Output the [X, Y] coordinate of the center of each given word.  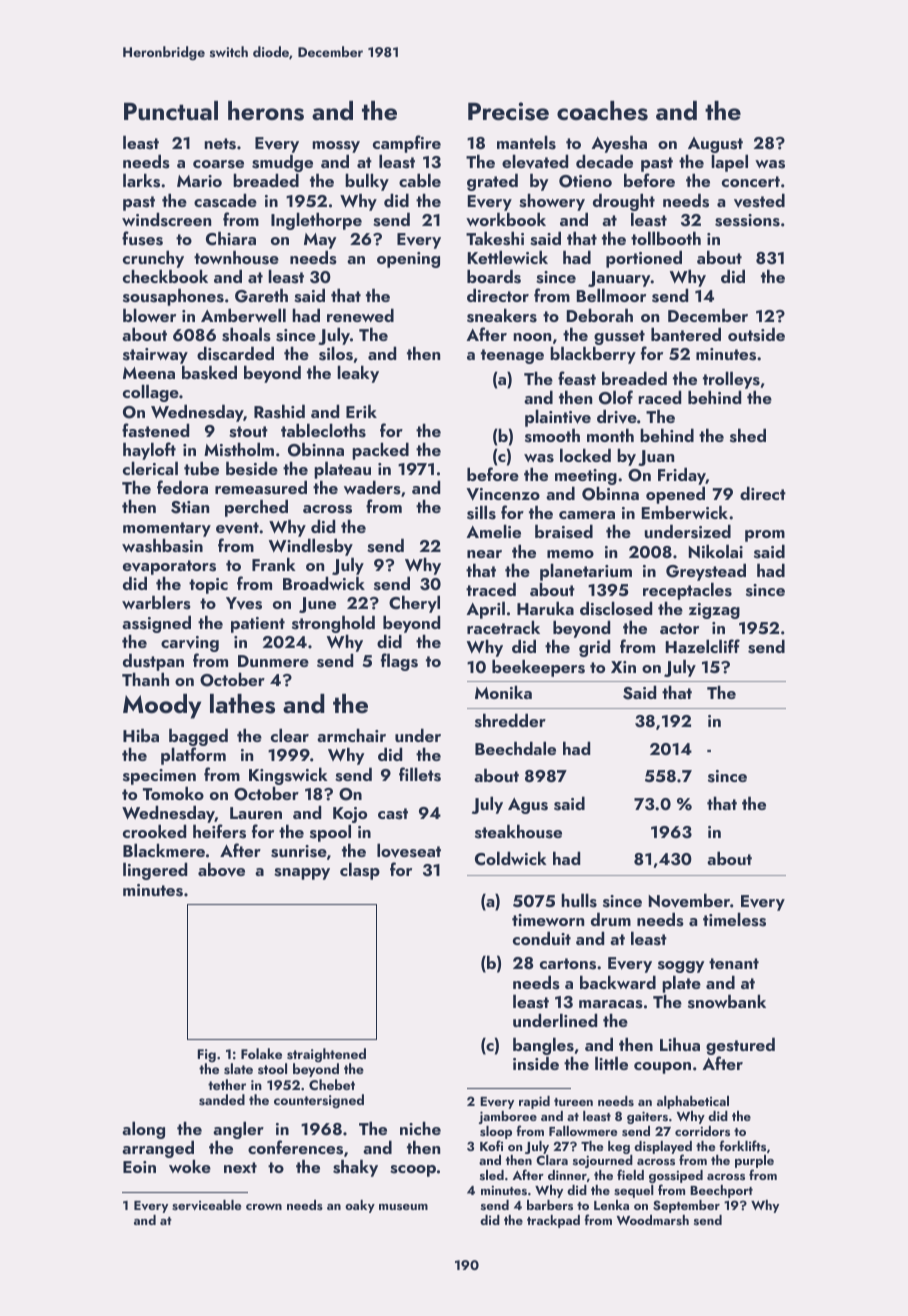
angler [238, 1131]
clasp [360, 871]
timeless [734, 919]
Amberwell [243, 315]
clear [290, 735]
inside [536, 1063]
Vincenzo [503, 494]
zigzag [714, 611]
